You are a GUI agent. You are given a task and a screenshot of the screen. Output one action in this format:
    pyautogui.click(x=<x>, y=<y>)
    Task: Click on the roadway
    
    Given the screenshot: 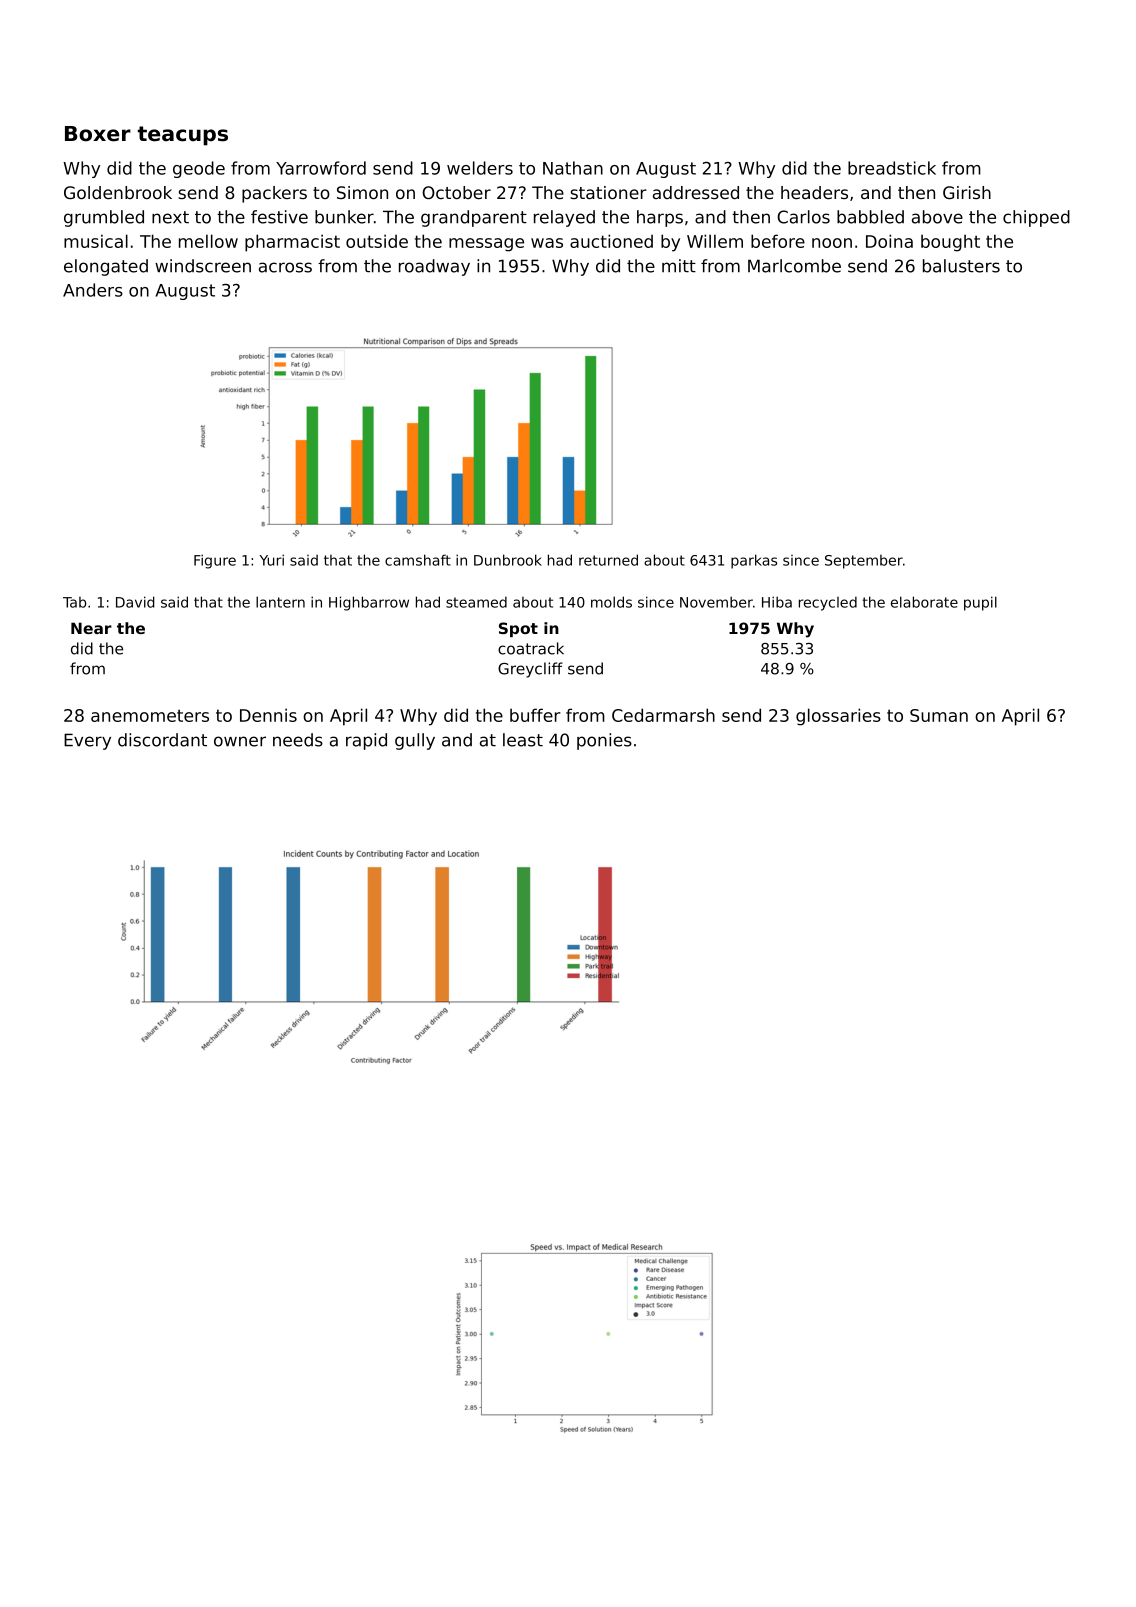 What is the action you would take?
    pyautogui.click(x=434, y=267)
